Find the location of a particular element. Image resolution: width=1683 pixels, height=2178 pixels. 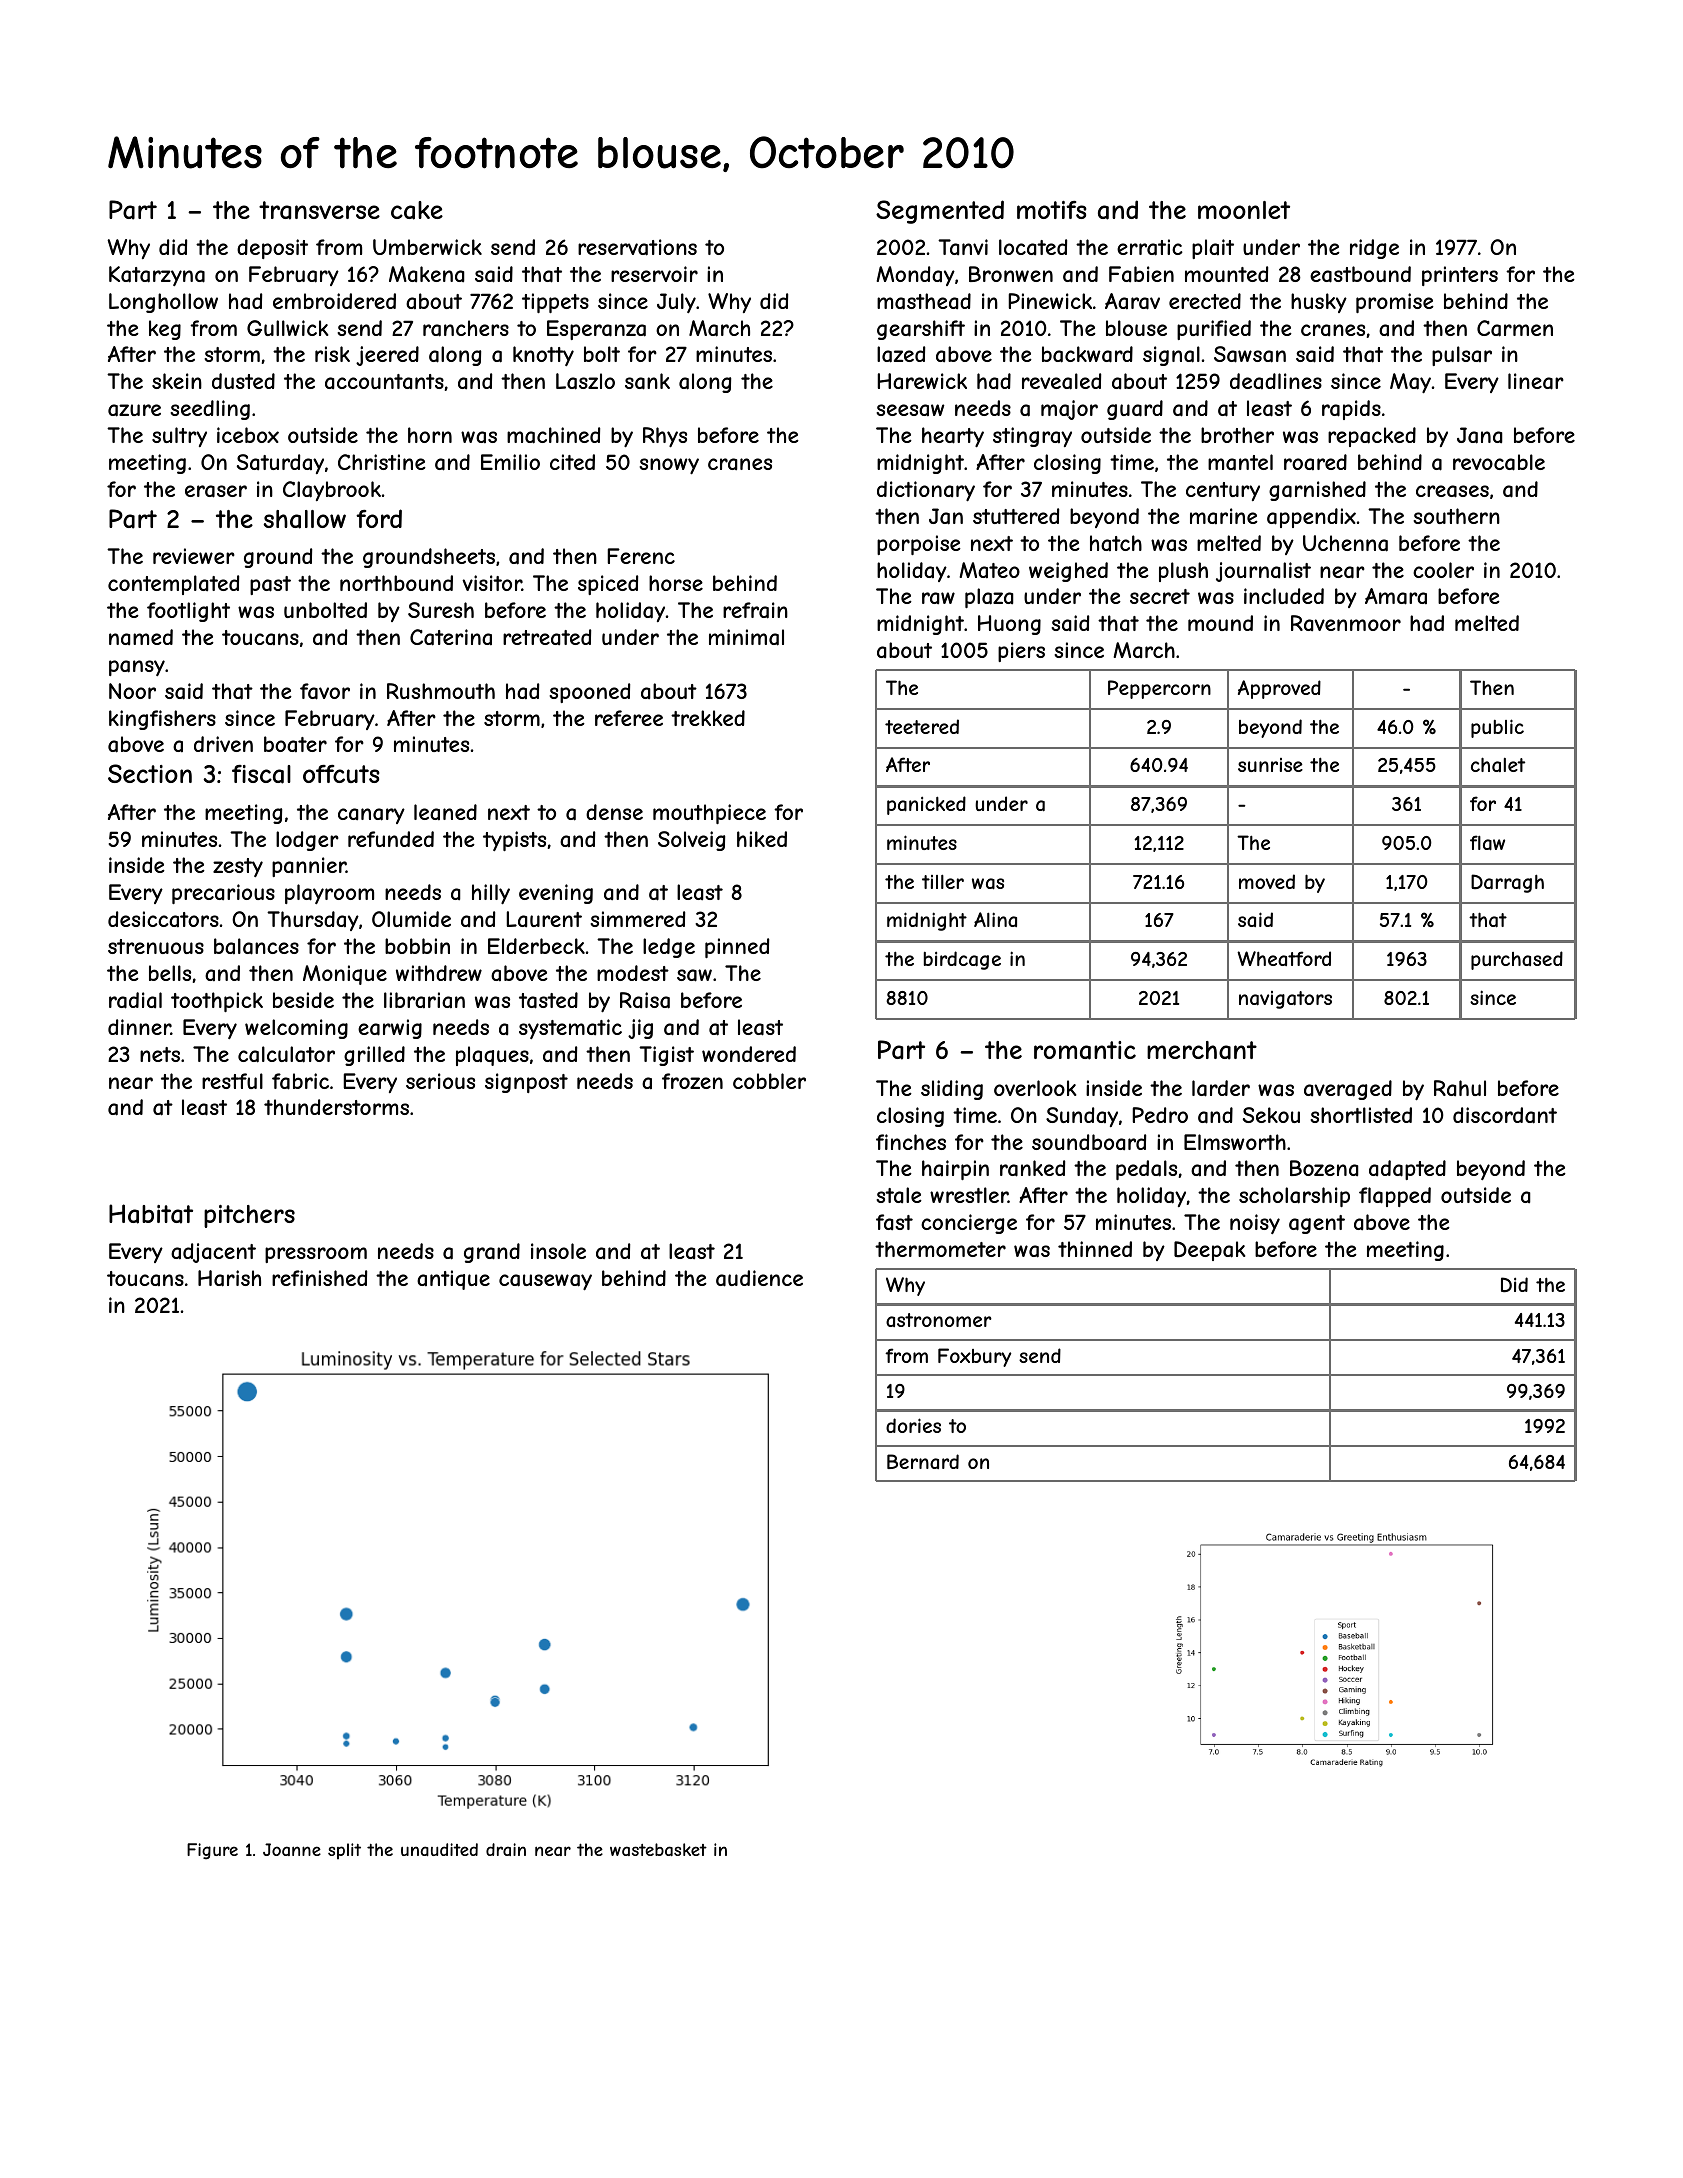

Peppercorn is located at coordinates (1159, 689).
